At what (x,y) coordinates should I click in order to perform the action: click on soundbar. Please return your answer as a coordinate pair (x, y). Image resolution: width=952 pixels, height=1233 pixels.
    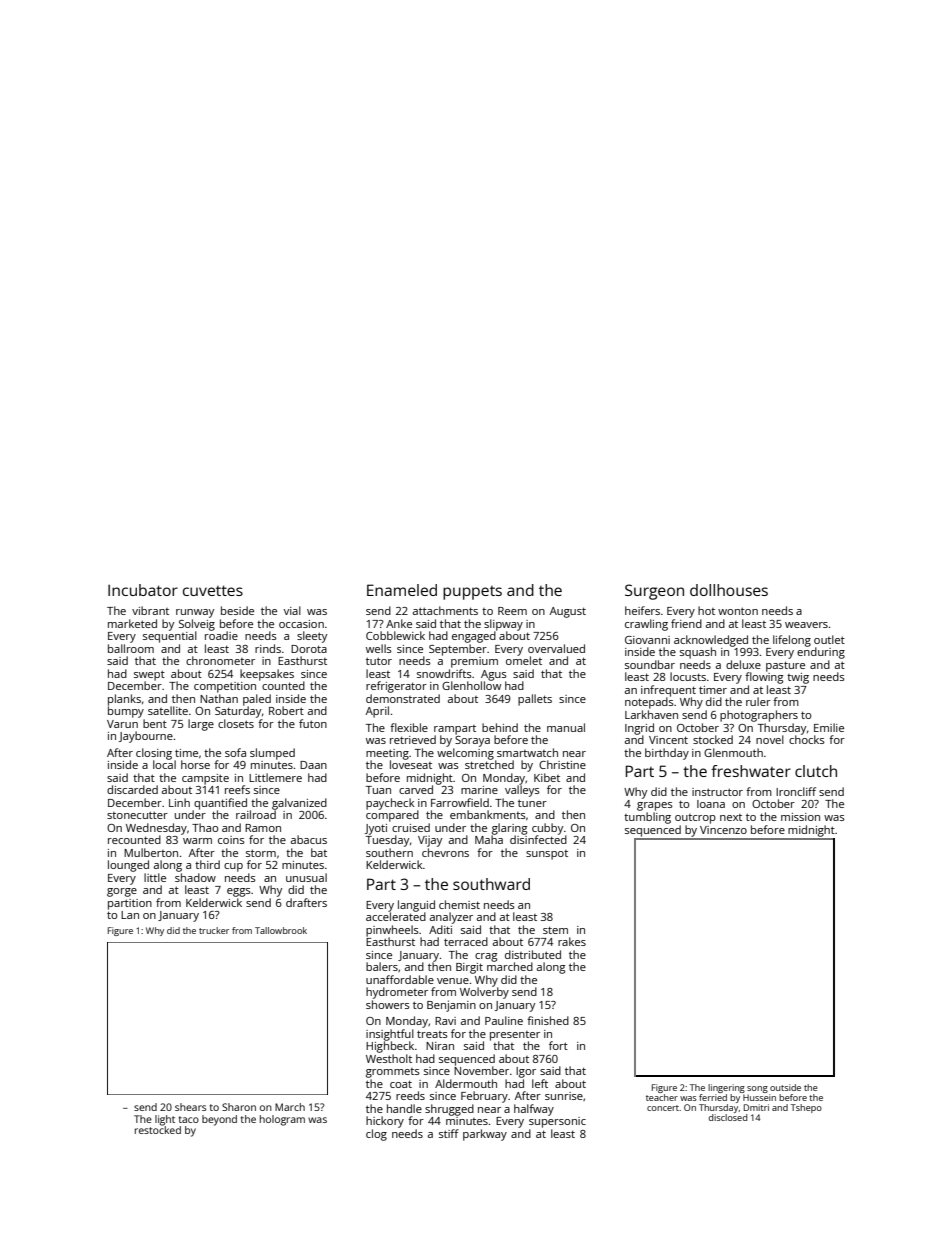
    Looking at the image, I should click on (650, 664).
